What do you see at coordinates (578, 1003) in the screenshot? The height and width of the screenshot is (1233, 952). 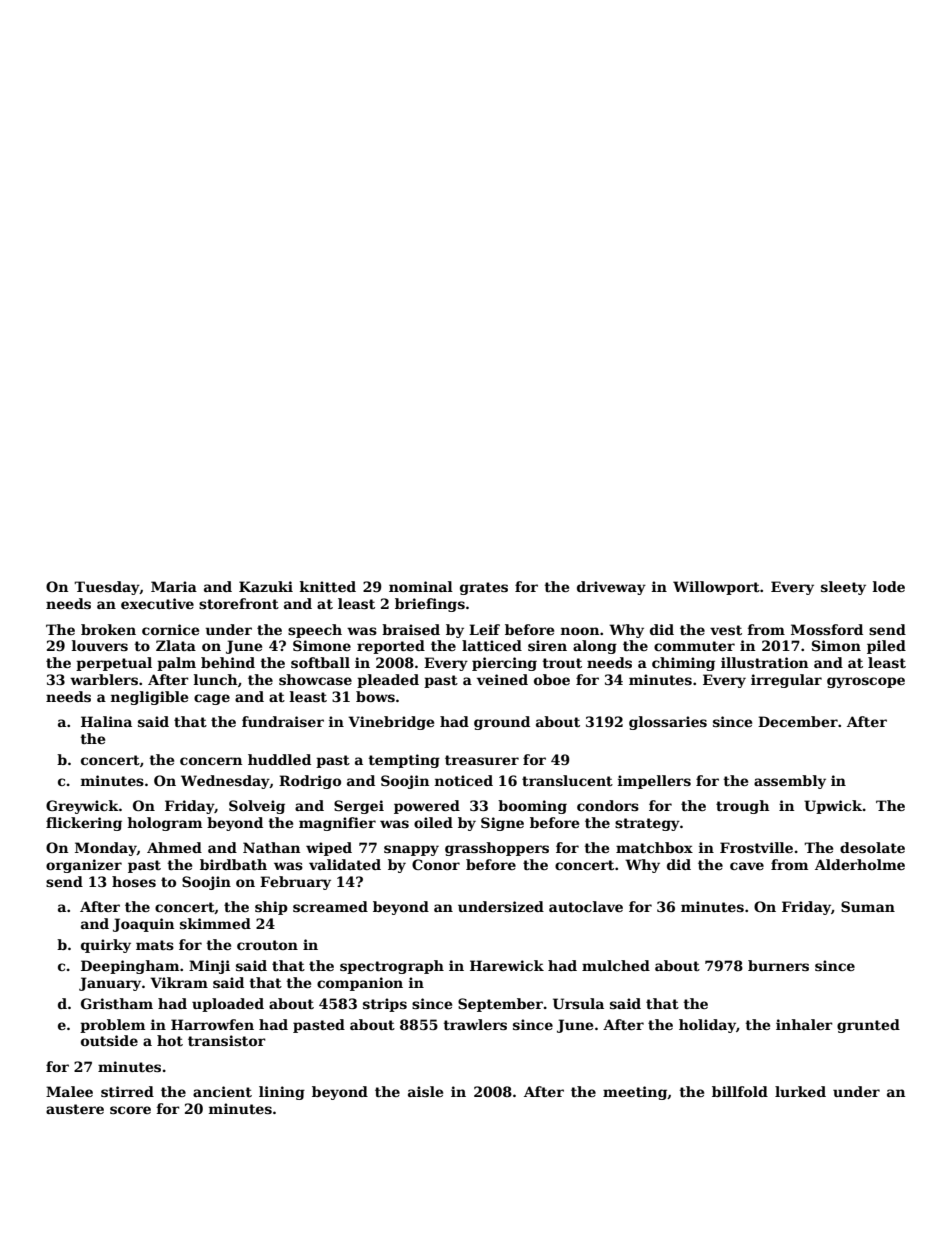 I see `Ursula` at bounding box center [578, 1003].
